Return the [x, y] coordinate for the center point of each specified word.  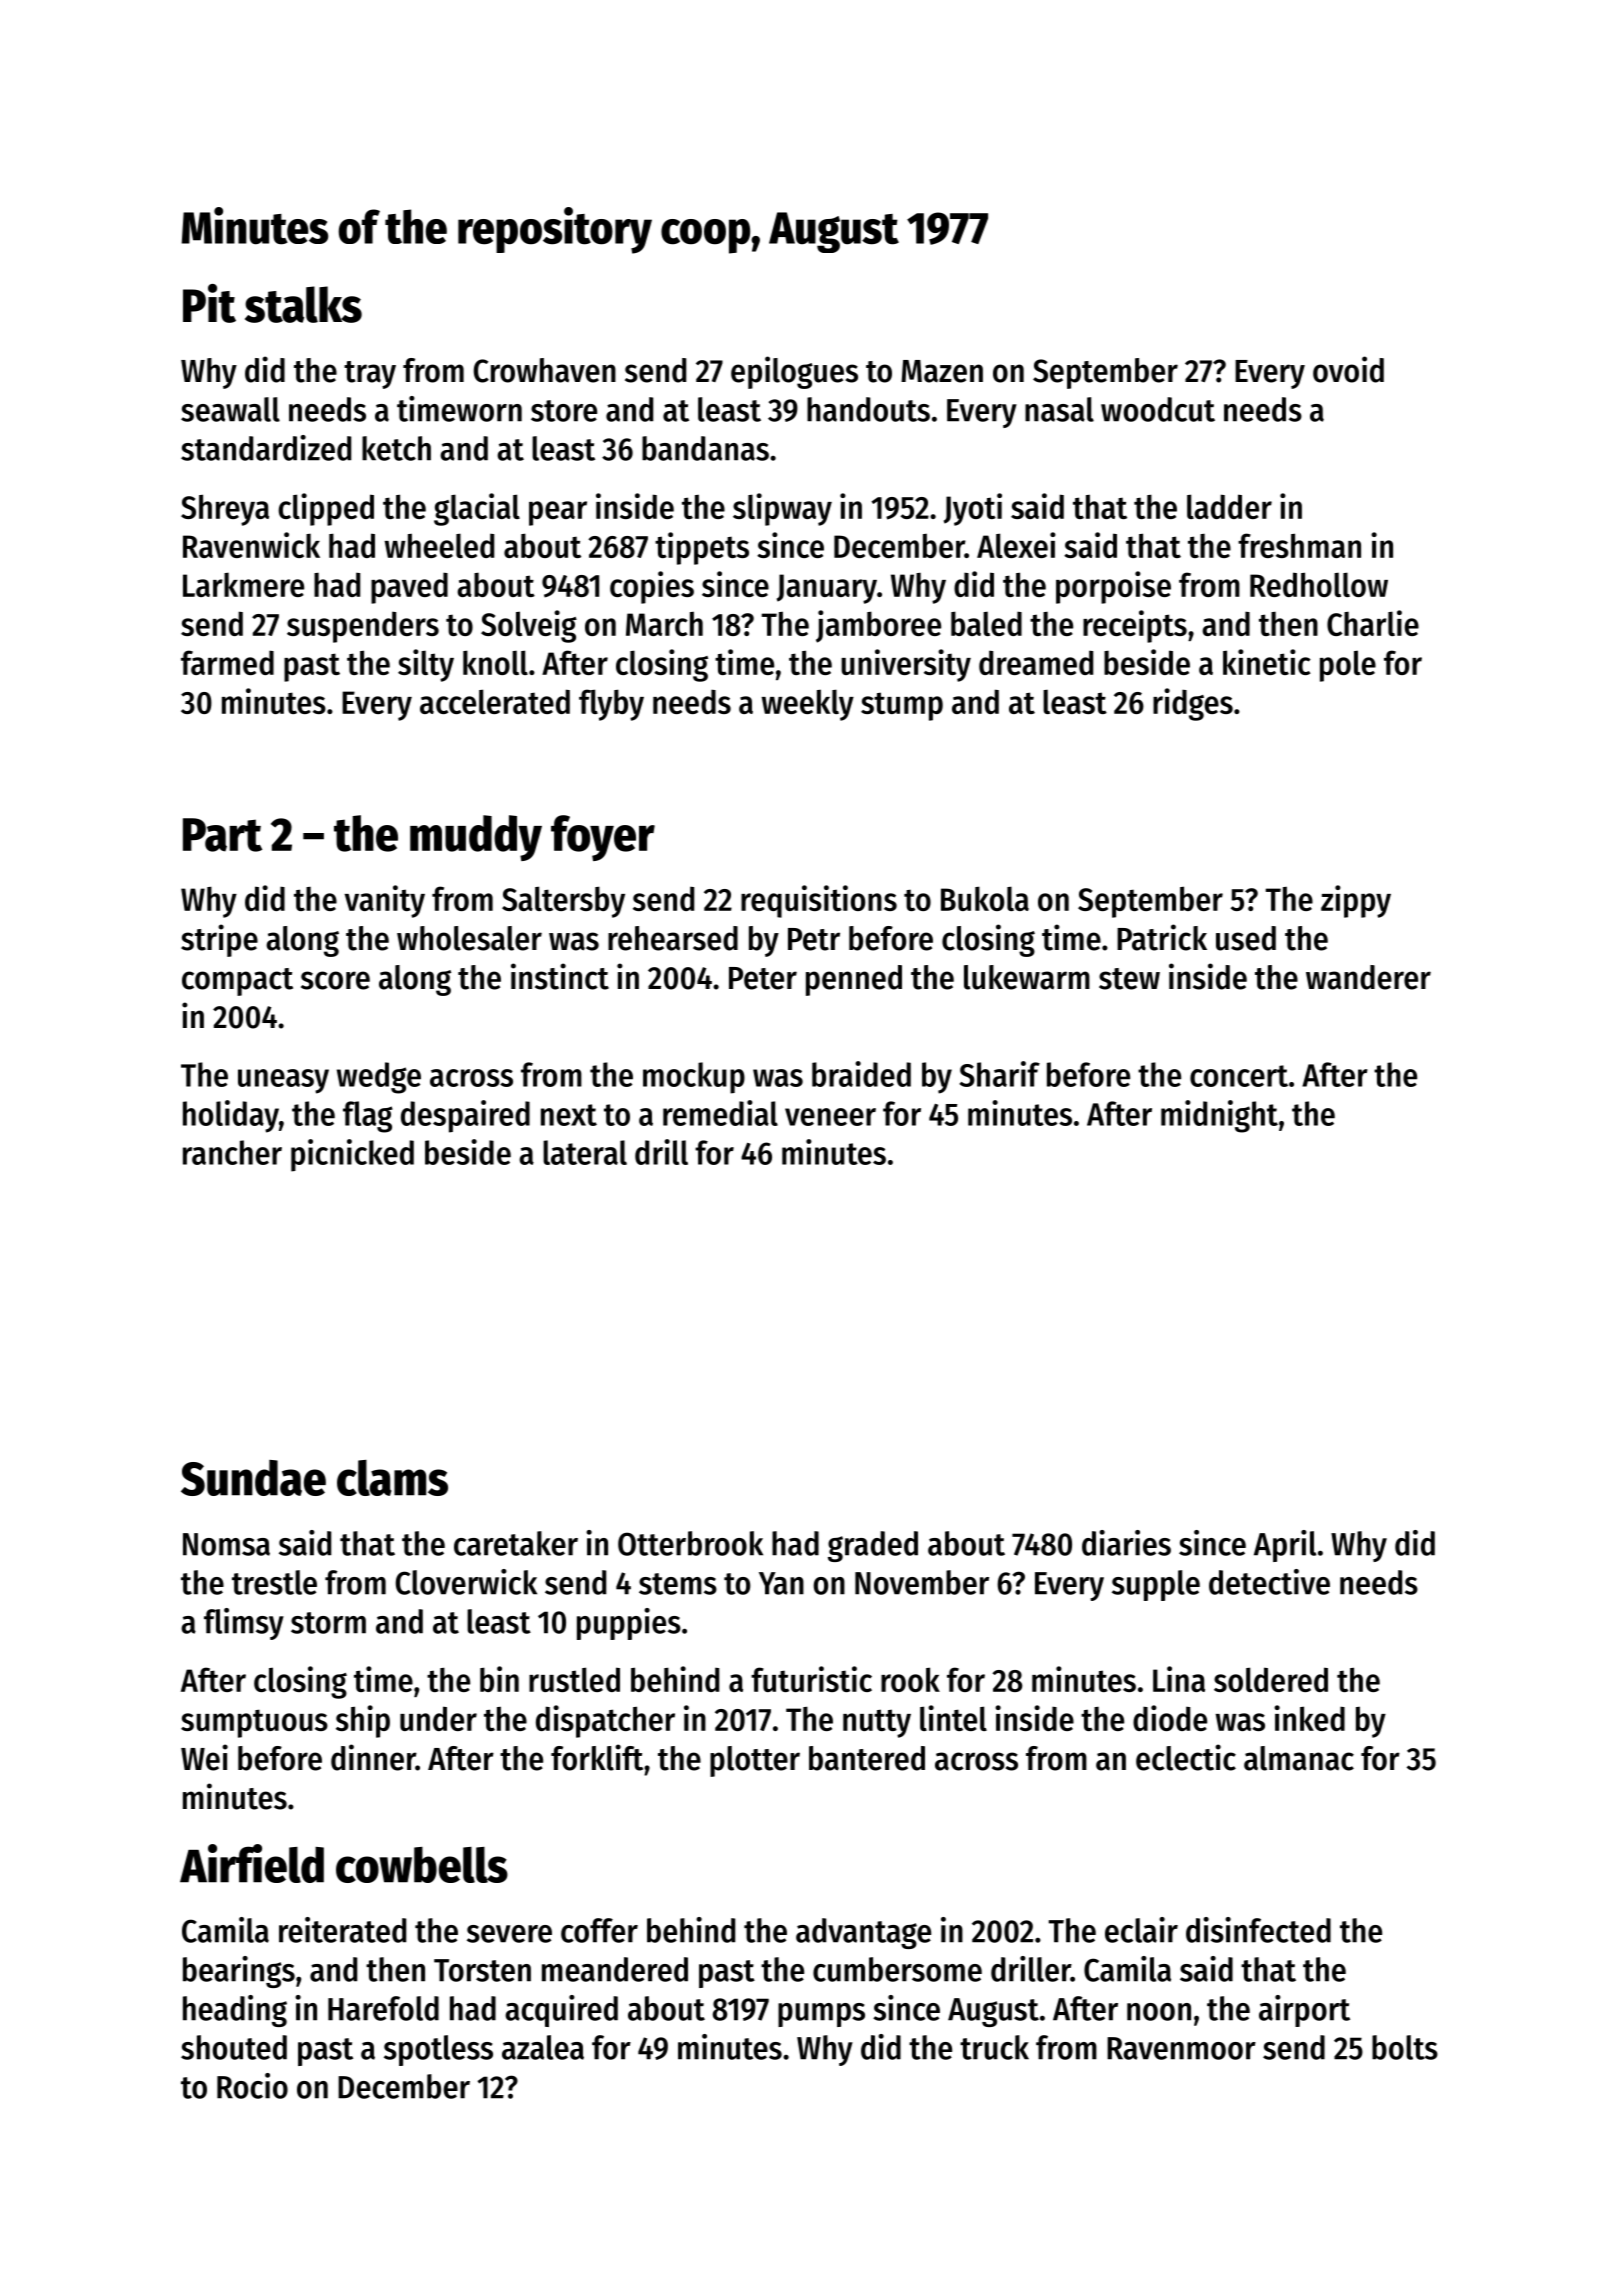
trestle [274, 1582]
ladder [1229, 506]
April [1285, 1546]
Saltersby [563, 902]
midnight [1219, 1116]
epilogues [794, 372]
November [922, 1582]
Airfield [252, 1863]
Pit [209, 303]
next [569, 1115]
